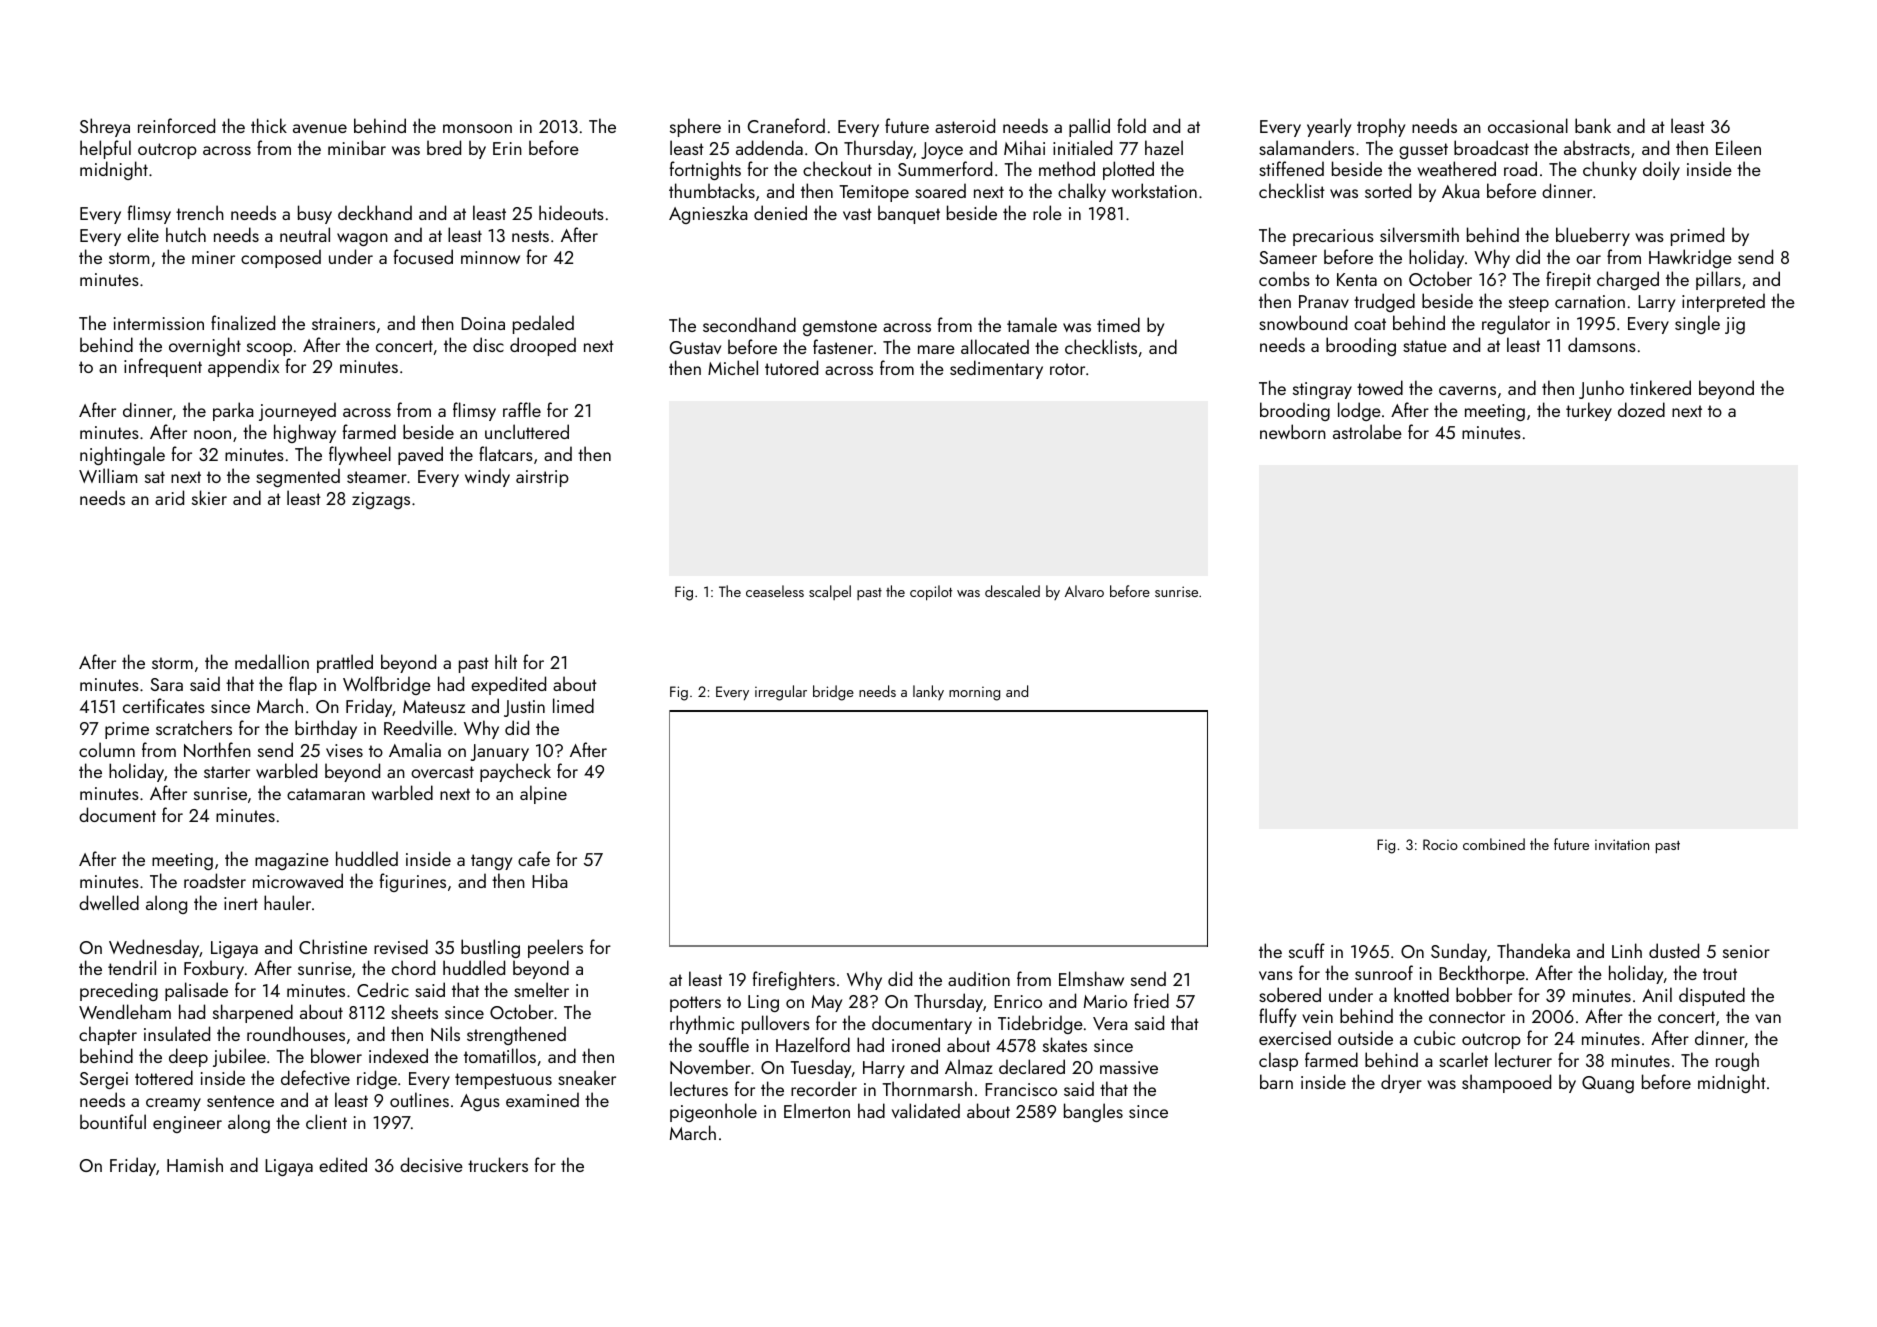 This screenshot has height=1327, width=1877. Describe the element at coordinates (1440, 844) in the screenshot. I see `Rocio` at that location.
